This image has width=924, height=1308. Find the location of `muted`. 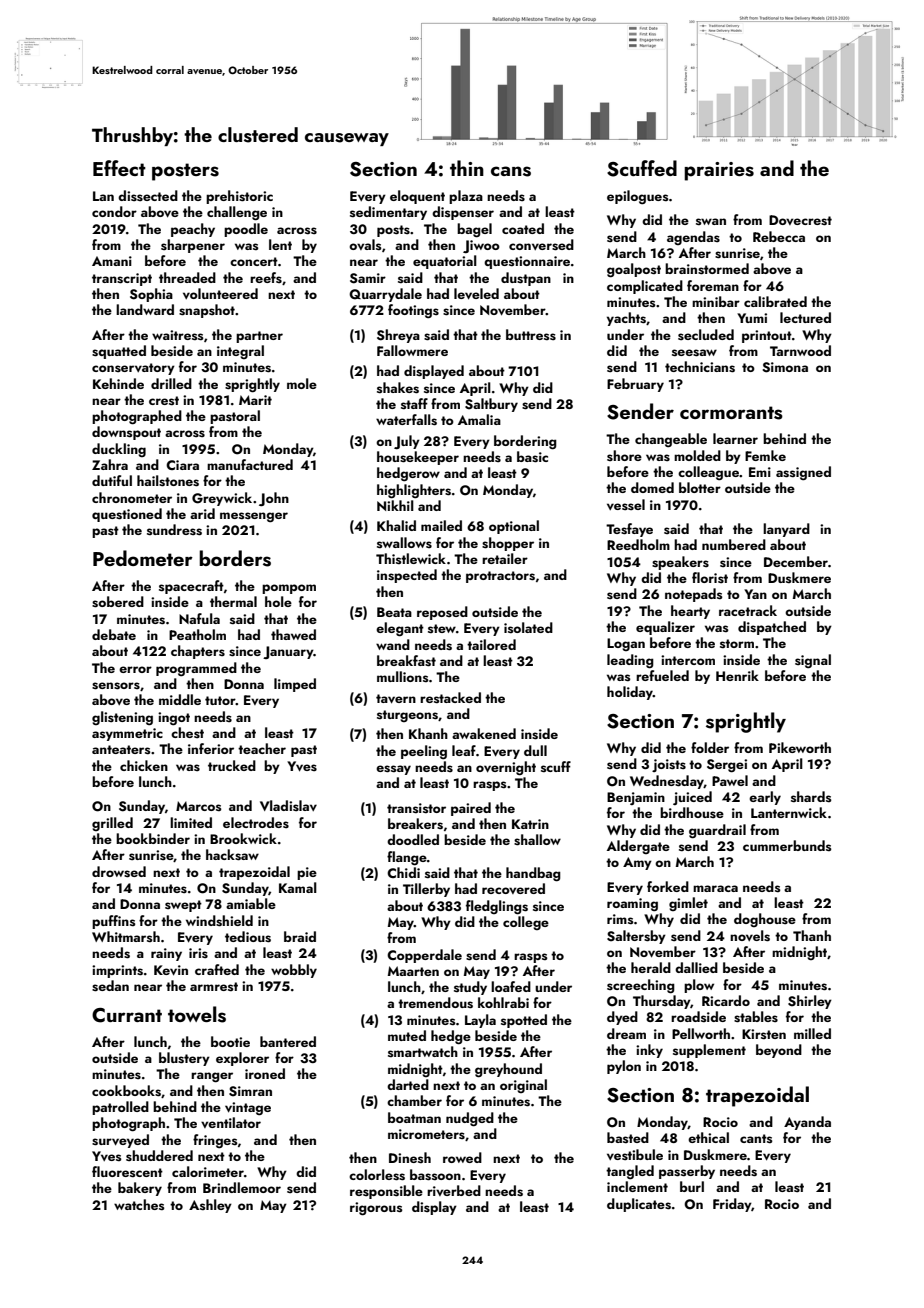

muted is located at coordinates (407, 1035).
